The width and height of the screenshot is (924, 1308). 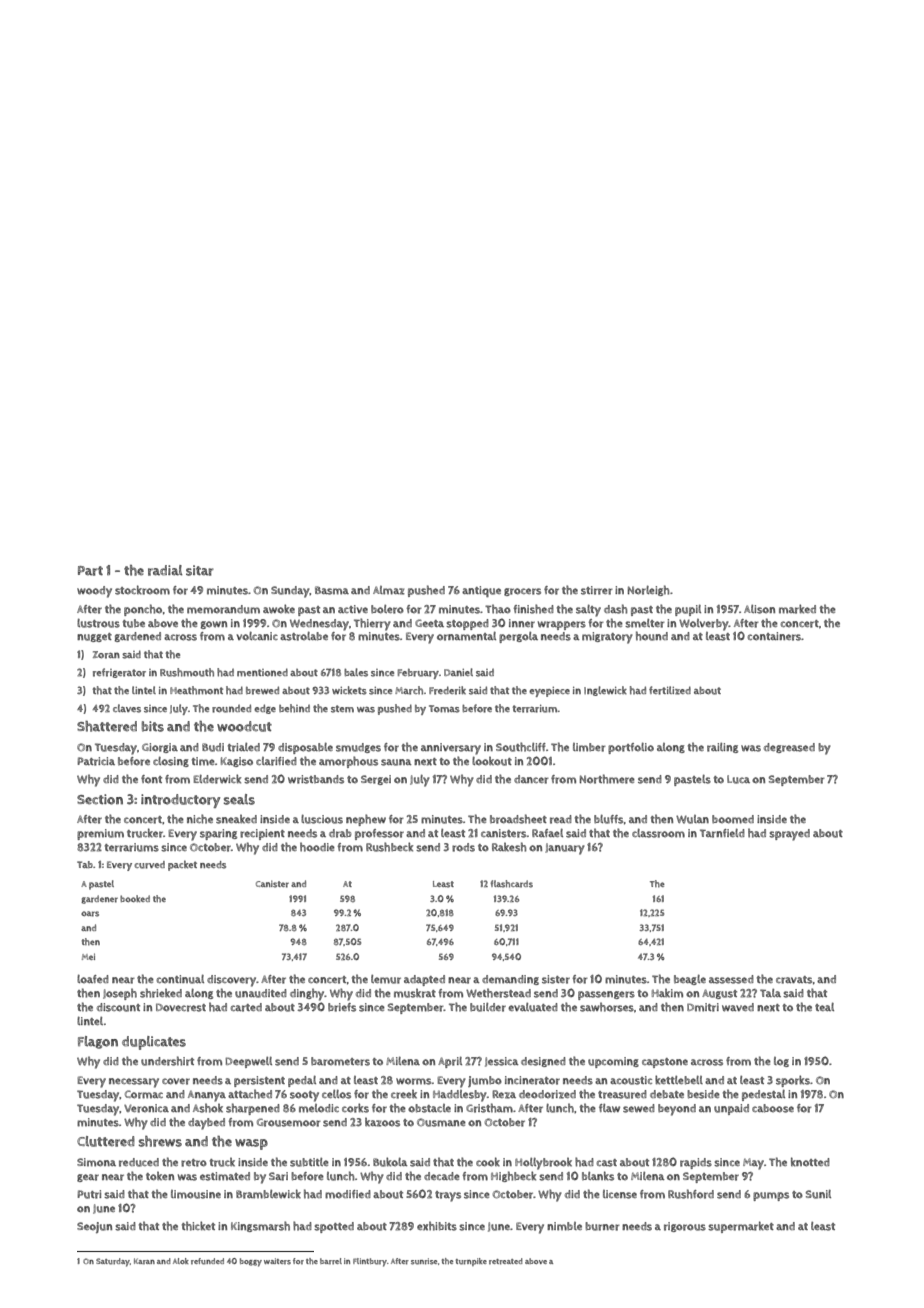 What do you see at coordinates (93, 979) in the screenshot?
I see `loafed` at bounding box center [93, 979].
